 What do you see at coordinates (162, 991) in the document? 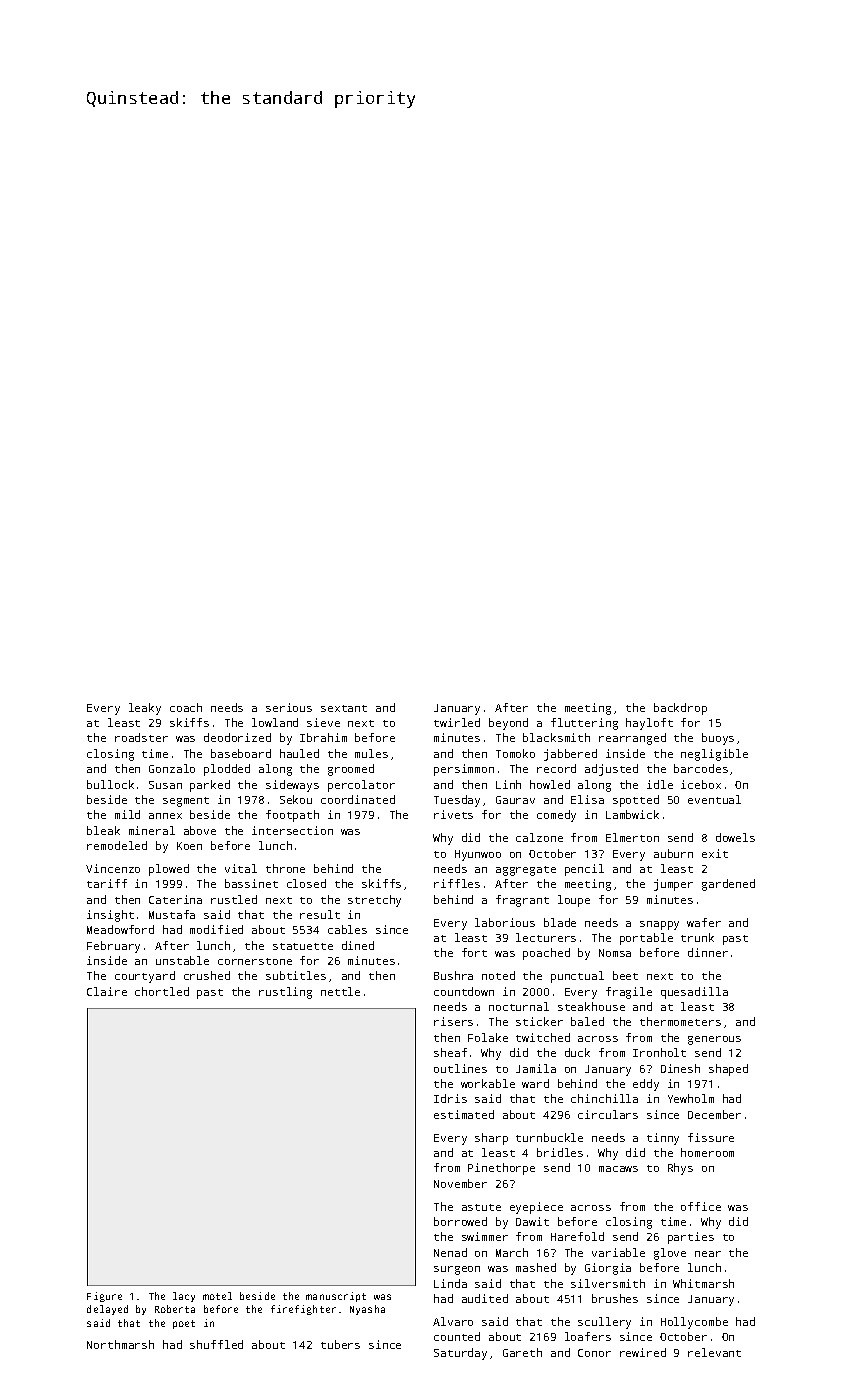
I see `chortled` at bounding box center [162, 991].
